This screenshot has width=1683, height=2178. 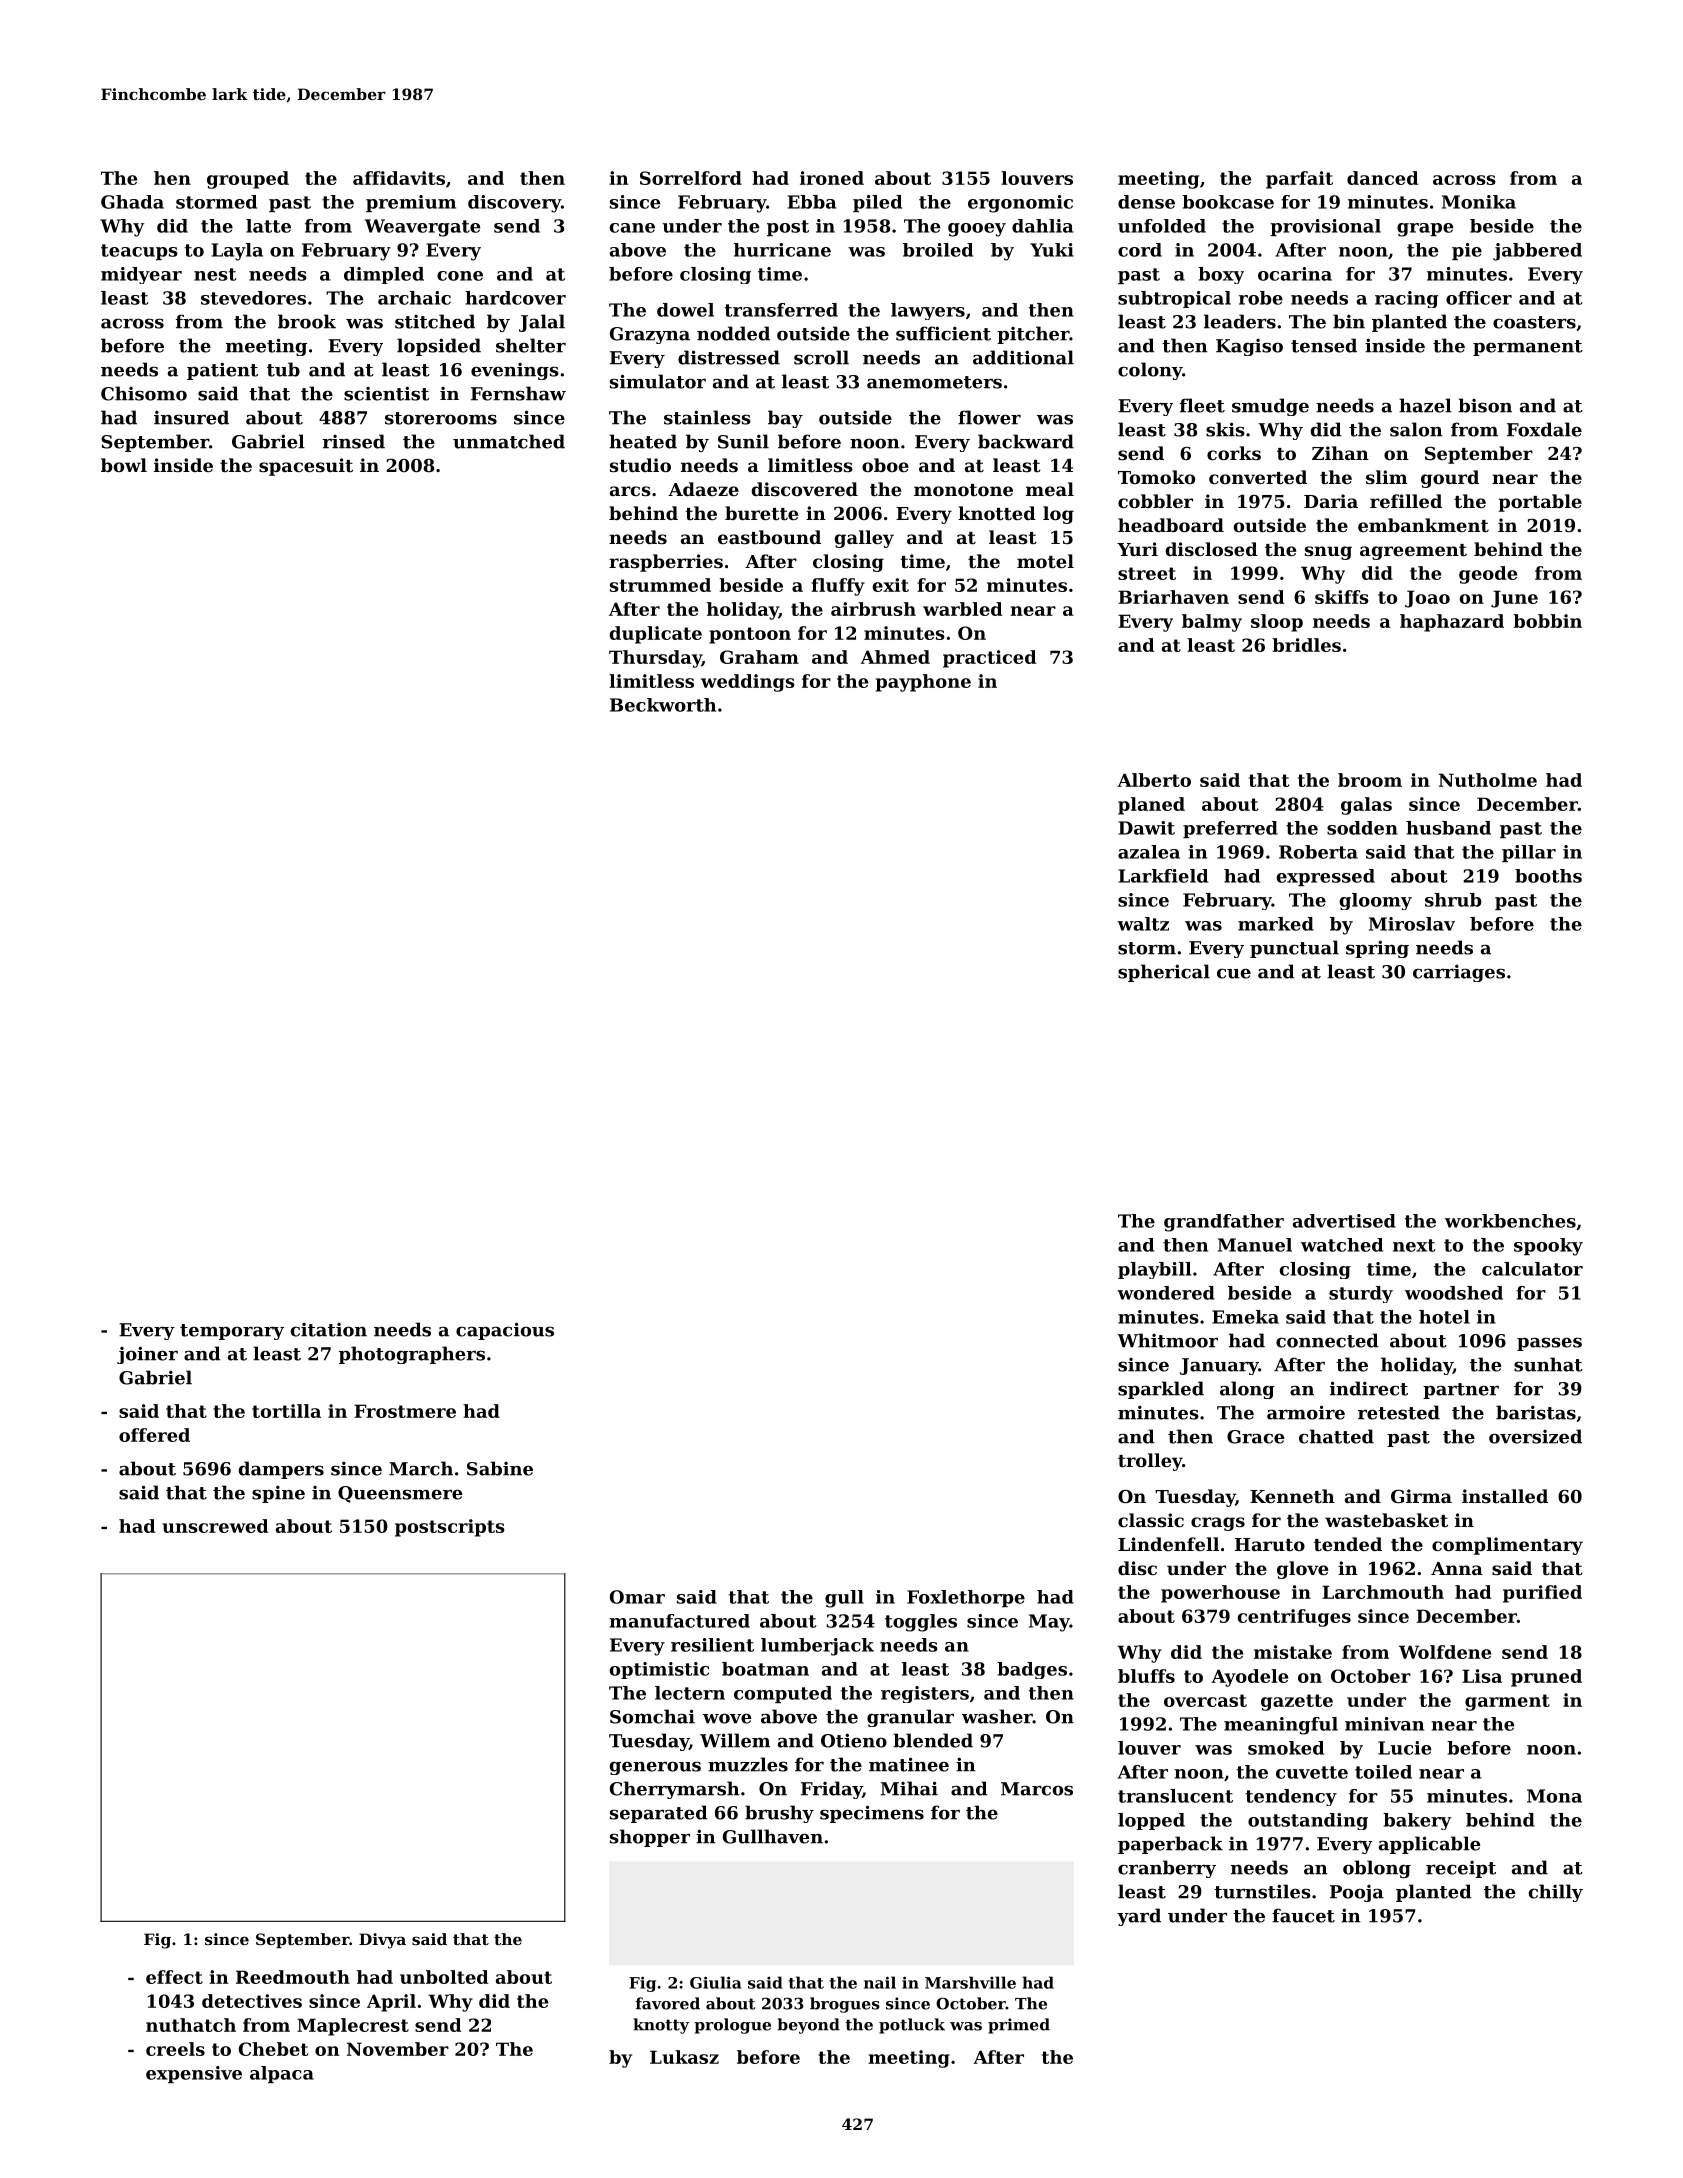 I want to click on Weavergate, so click(x=422, y=228).
